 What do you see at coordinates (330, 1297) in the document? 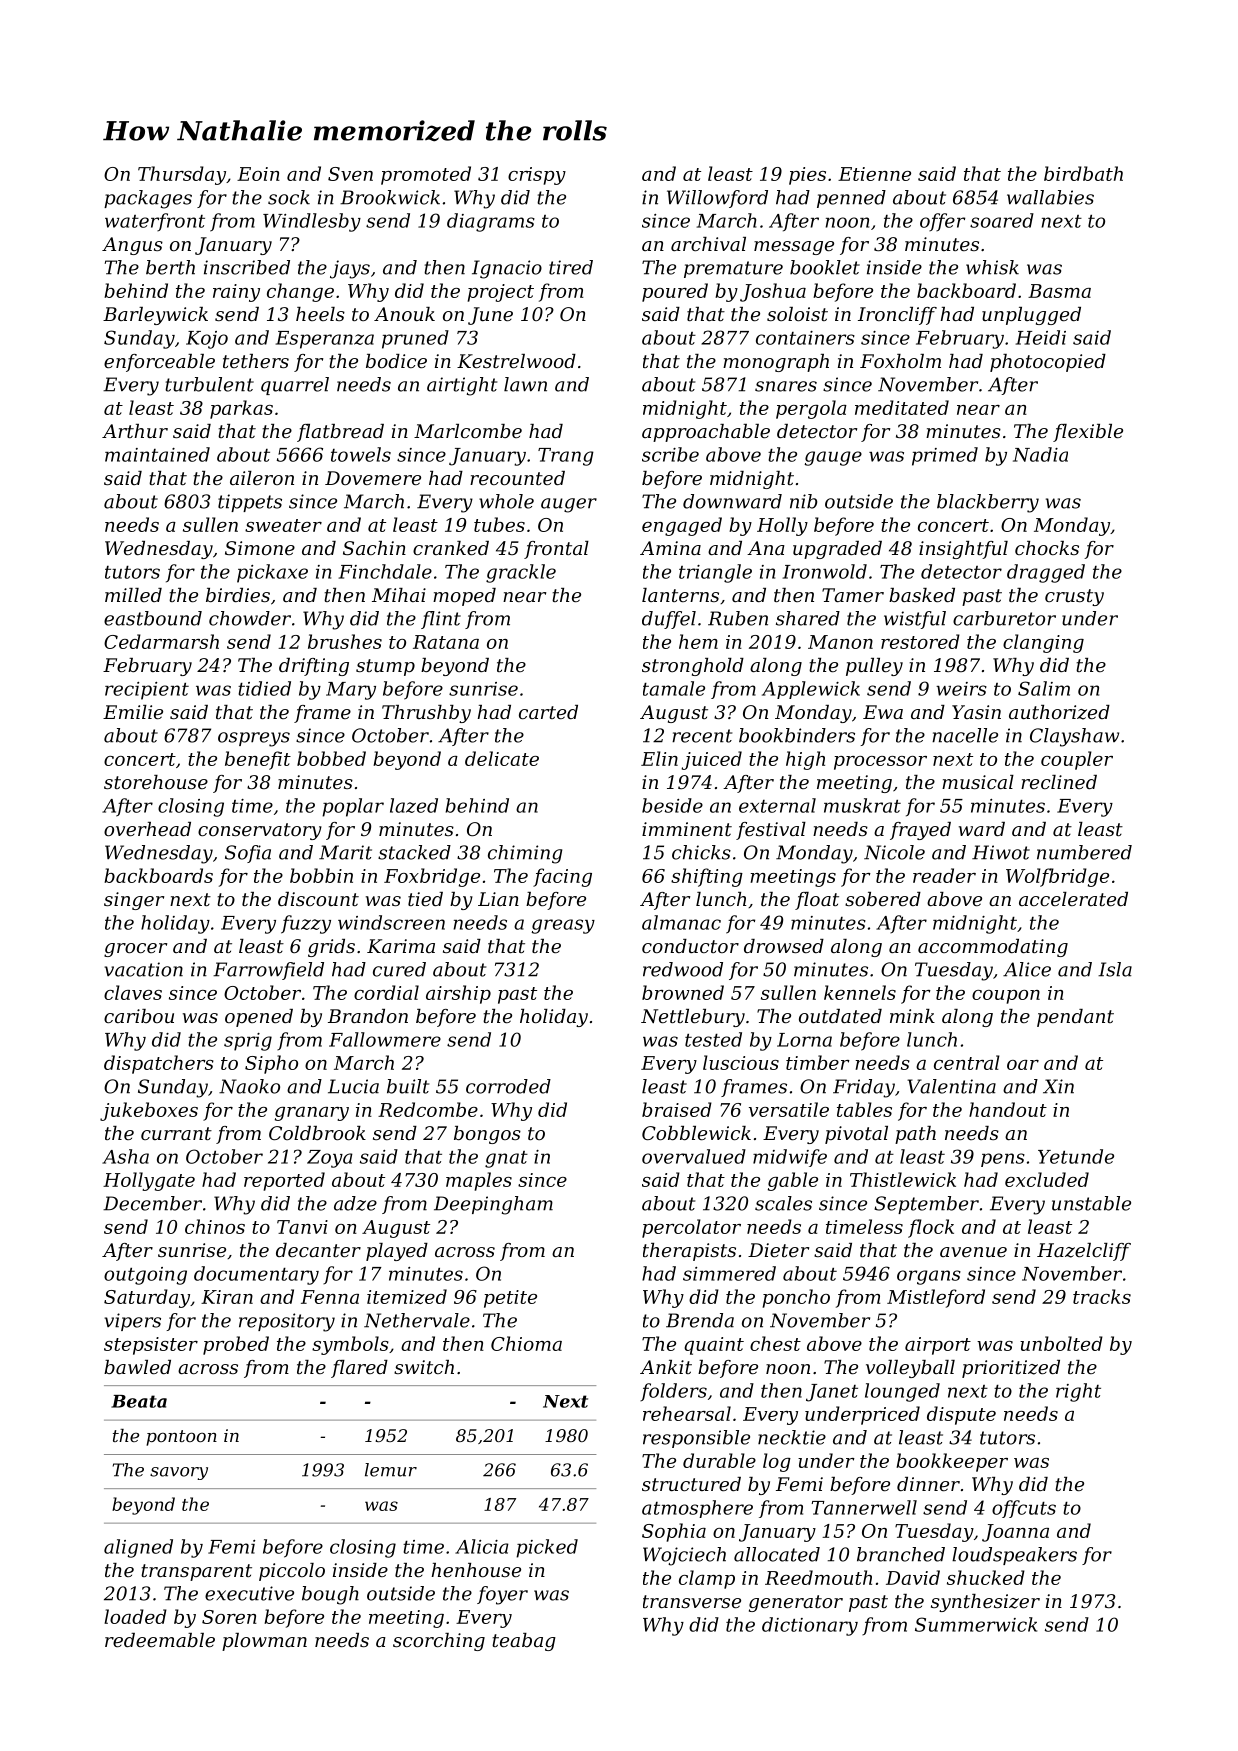
I see `Fenna` at bounding box center [330, 1297].
